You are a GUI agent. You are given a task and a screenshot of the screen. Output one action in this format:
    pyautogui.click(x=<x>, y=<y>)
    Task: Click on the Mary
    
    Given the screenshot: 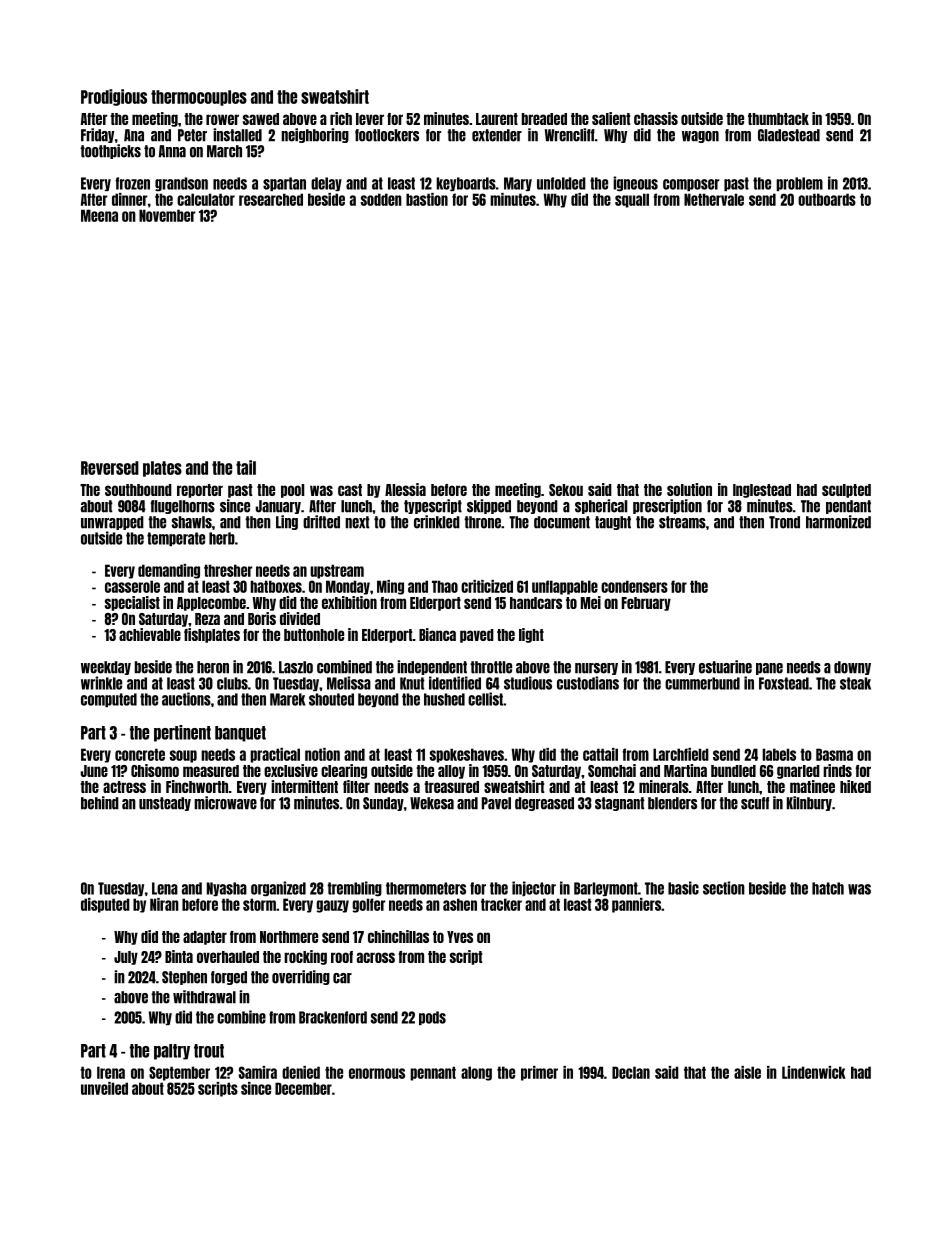 What is the action you would take?
    pyautogui.click(x=518, y=184)
